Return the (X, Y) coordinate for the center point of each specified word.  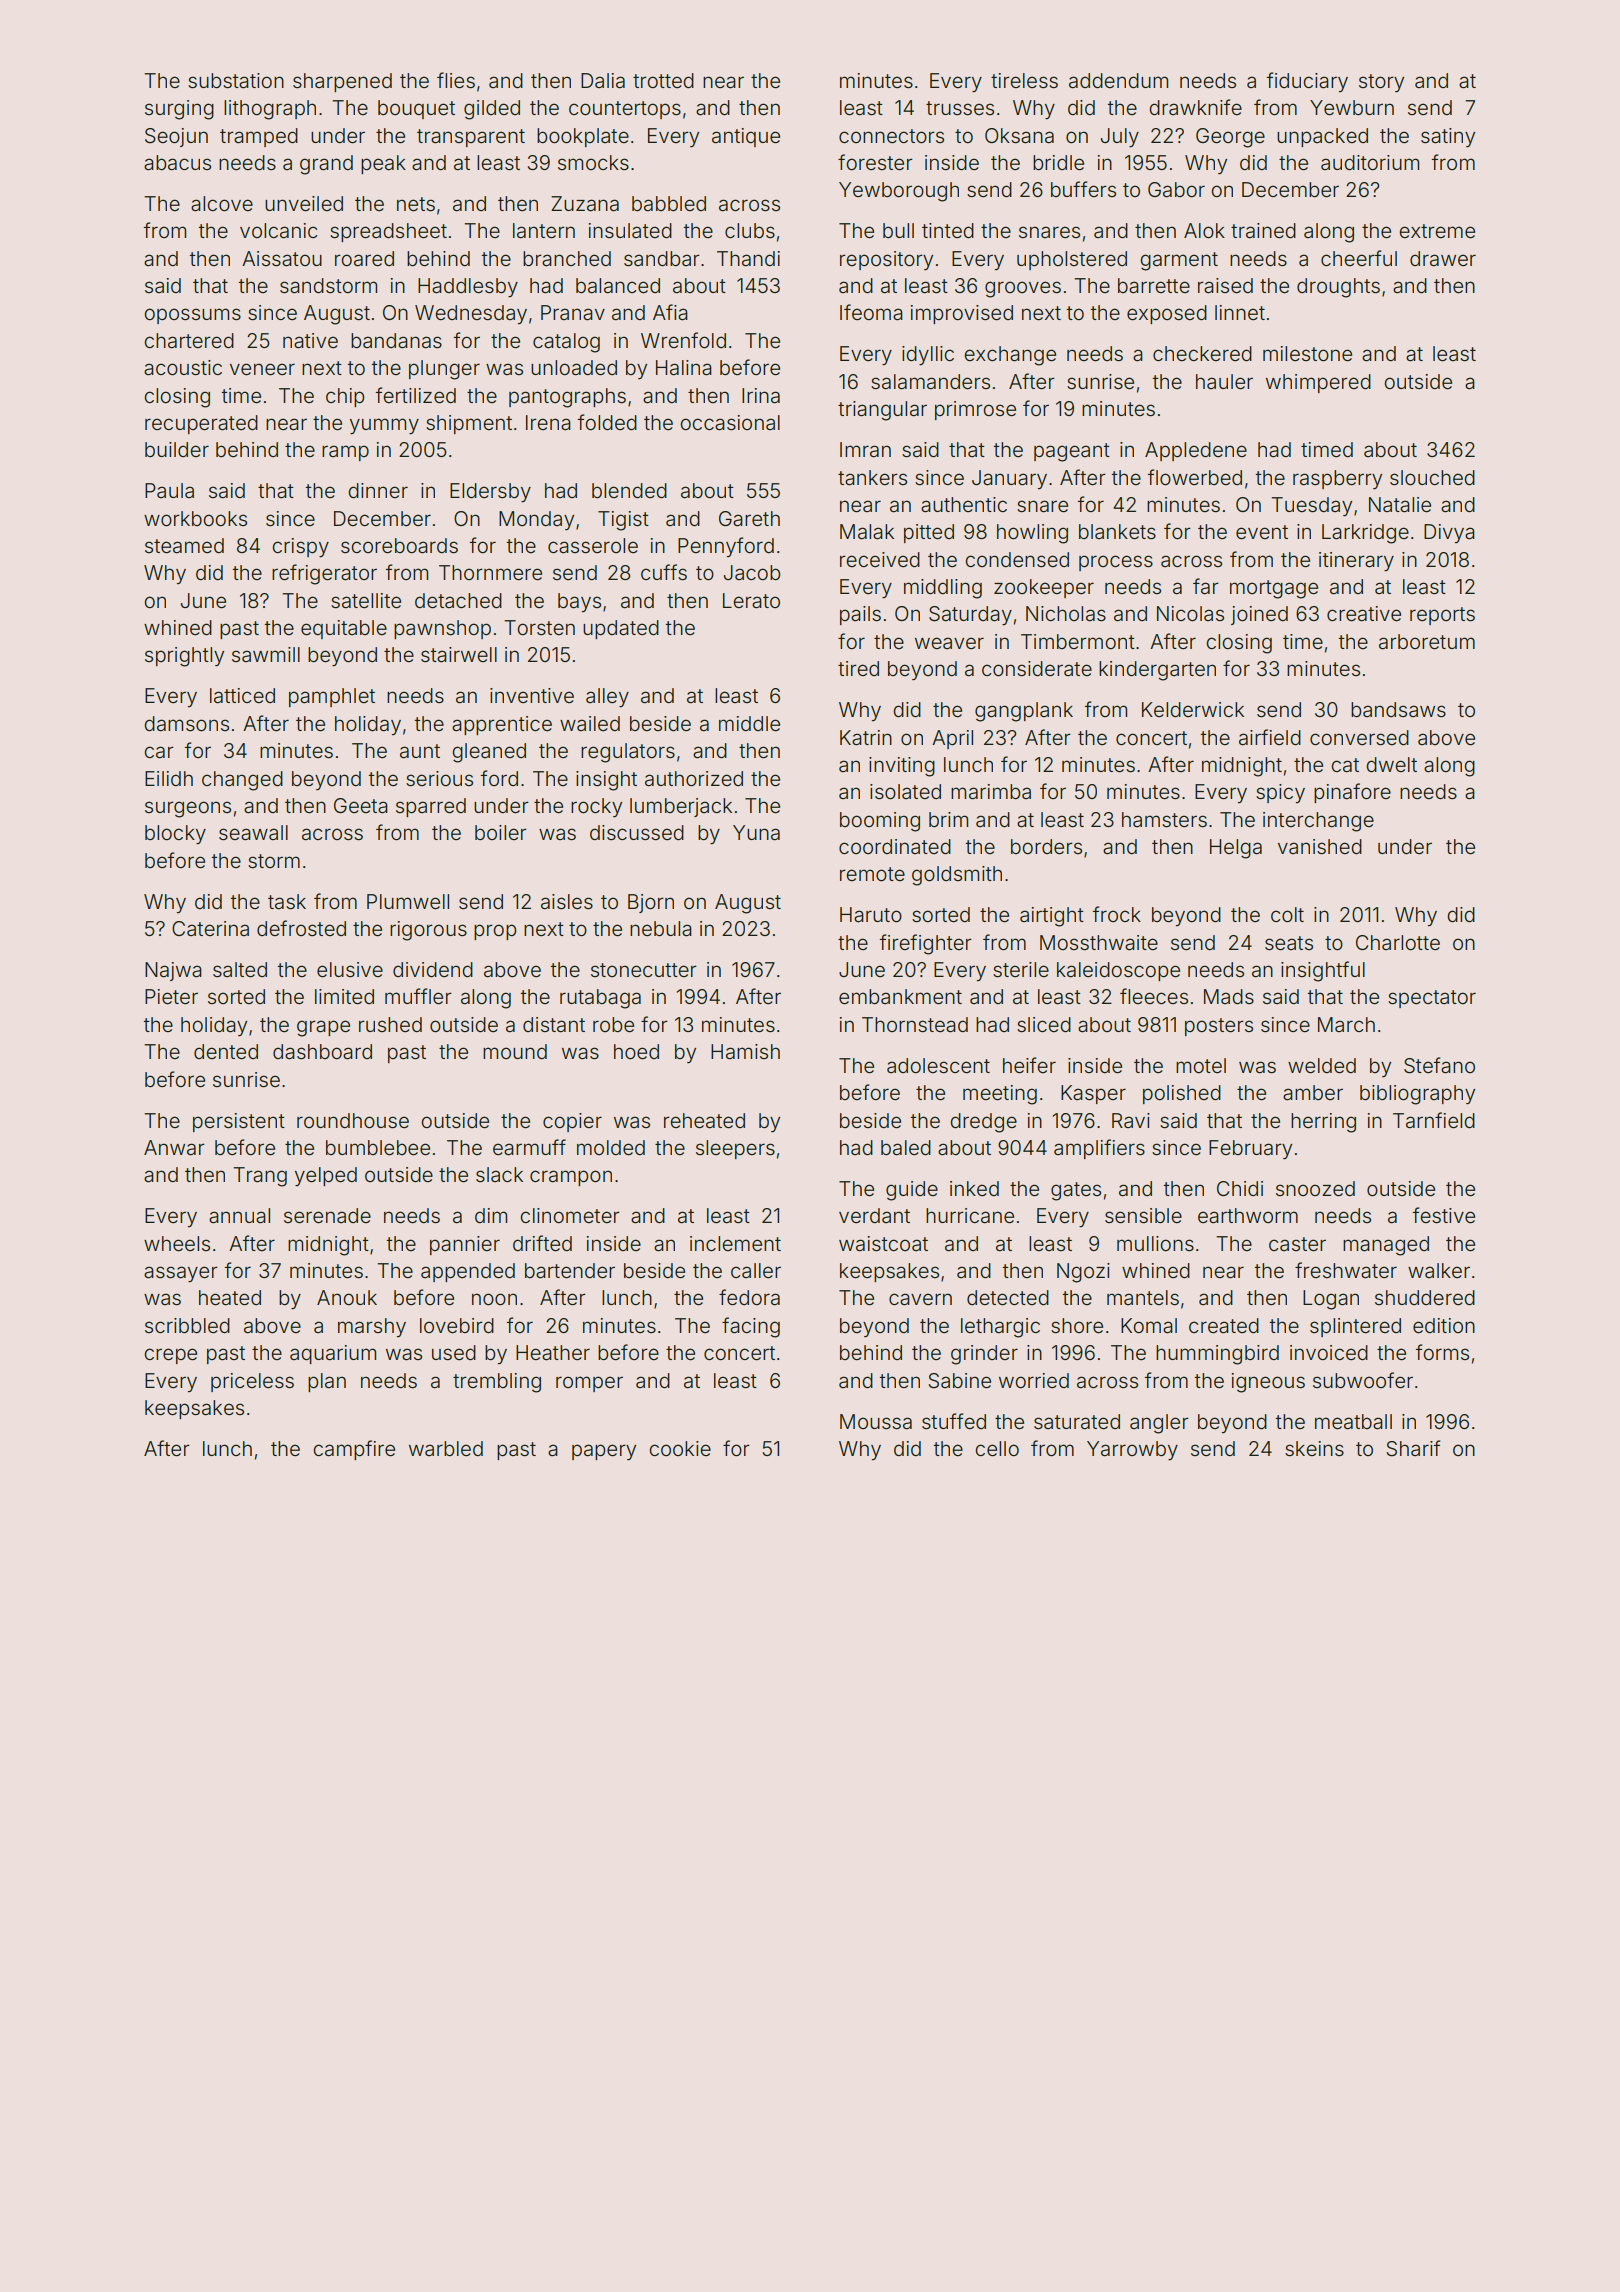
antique (746, 137)
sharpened (342, 82)
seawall (253, 832)
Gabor (1176, 189)
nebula (661, 928)
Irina (761, 395)
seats (1289, 943)
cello (997, 1448)
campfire (354, 1450)
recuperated (201, 424)
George (1230, 138)
